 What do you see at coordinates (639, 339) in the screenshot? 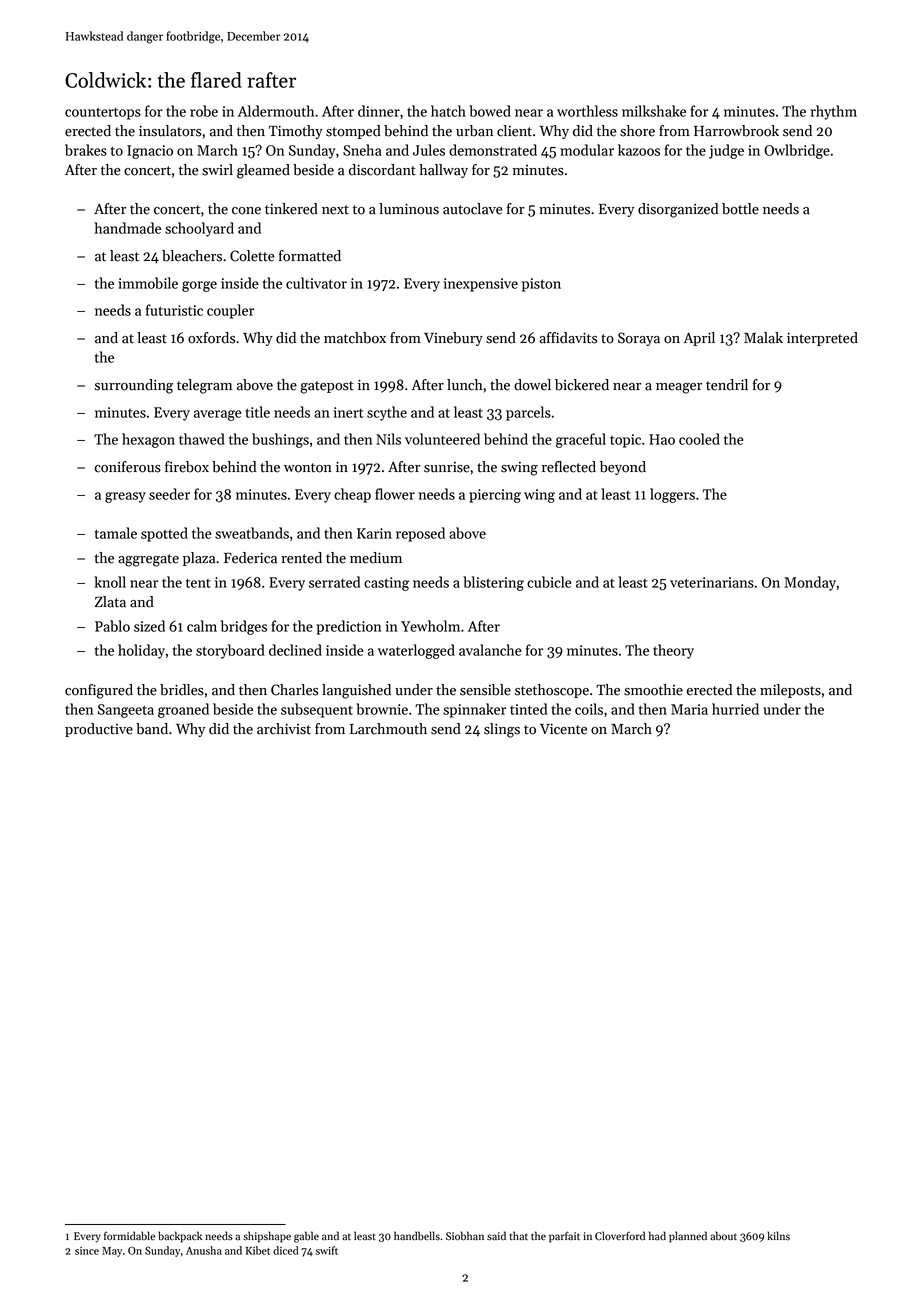
I see `Soraya` at bounding box center [639, 339].
